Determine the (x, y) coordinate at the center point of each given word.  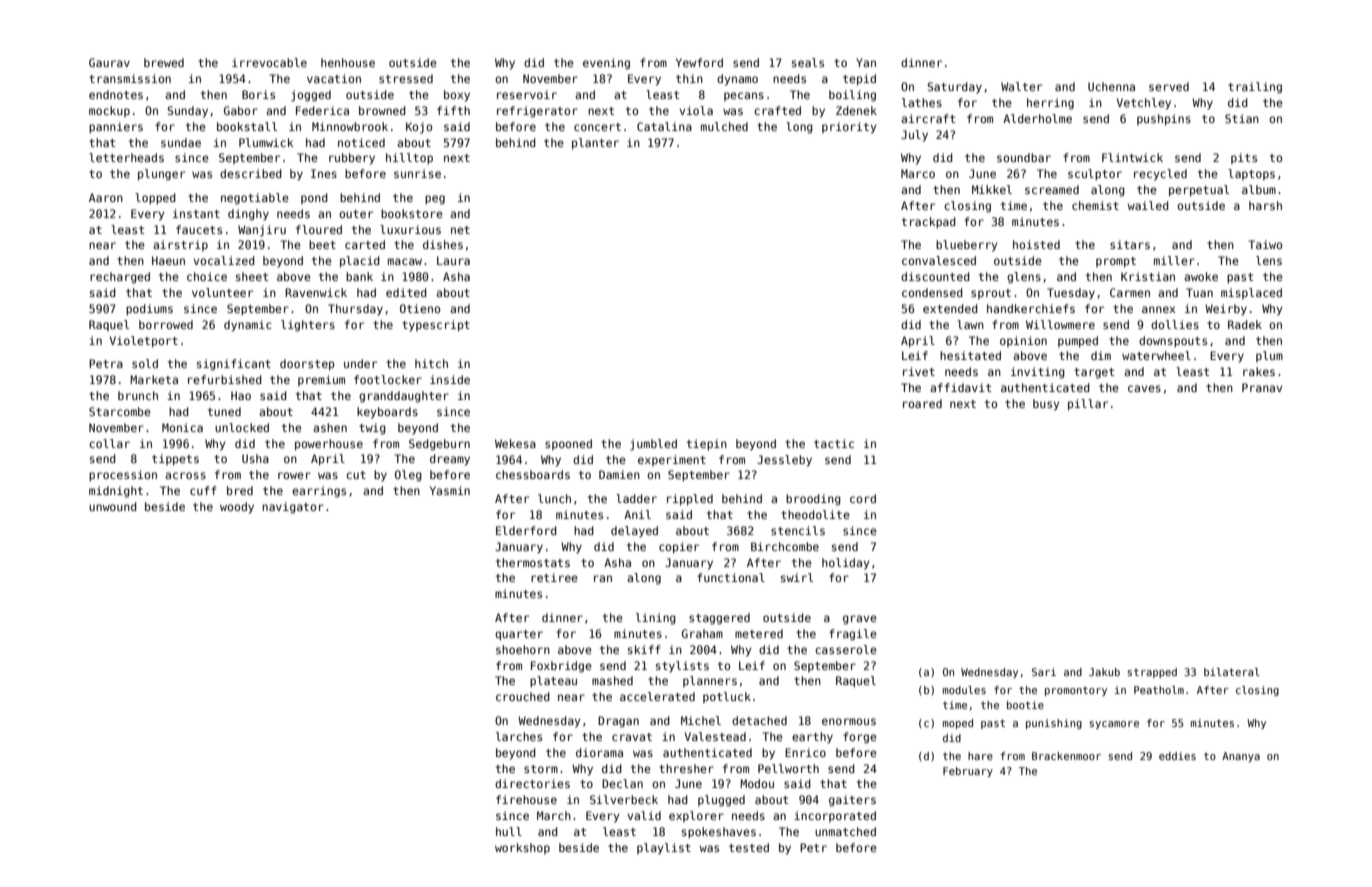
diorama (599, 752)
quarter (519, 635)
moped (958, 724)
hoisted (1036, 244)
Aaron (106, 197)
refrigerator (537, 112)
